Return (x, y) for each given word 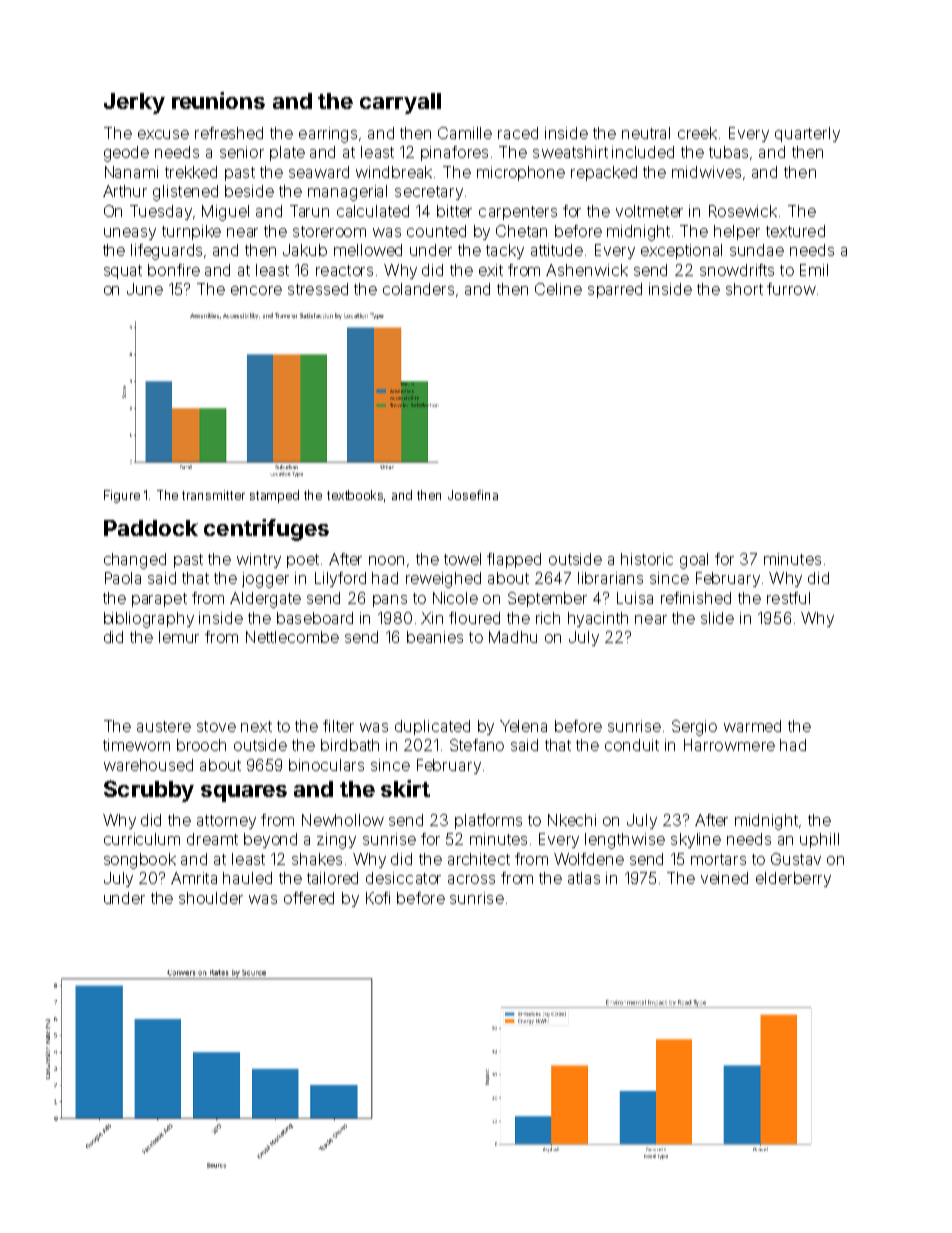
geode (126, 154)
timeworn (136, 745)
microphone (521, 173)
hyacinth (598, 619)
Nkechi (572, 820)
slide (717, 618)
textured (795, 231)
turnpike (191, 232)
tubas (728, 152)
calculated (373, 211)
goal (694, 561)
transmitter (213, 495)
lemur (179, 637)
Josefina (473, 495)
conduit (632, 745)
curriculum (142, 839)
